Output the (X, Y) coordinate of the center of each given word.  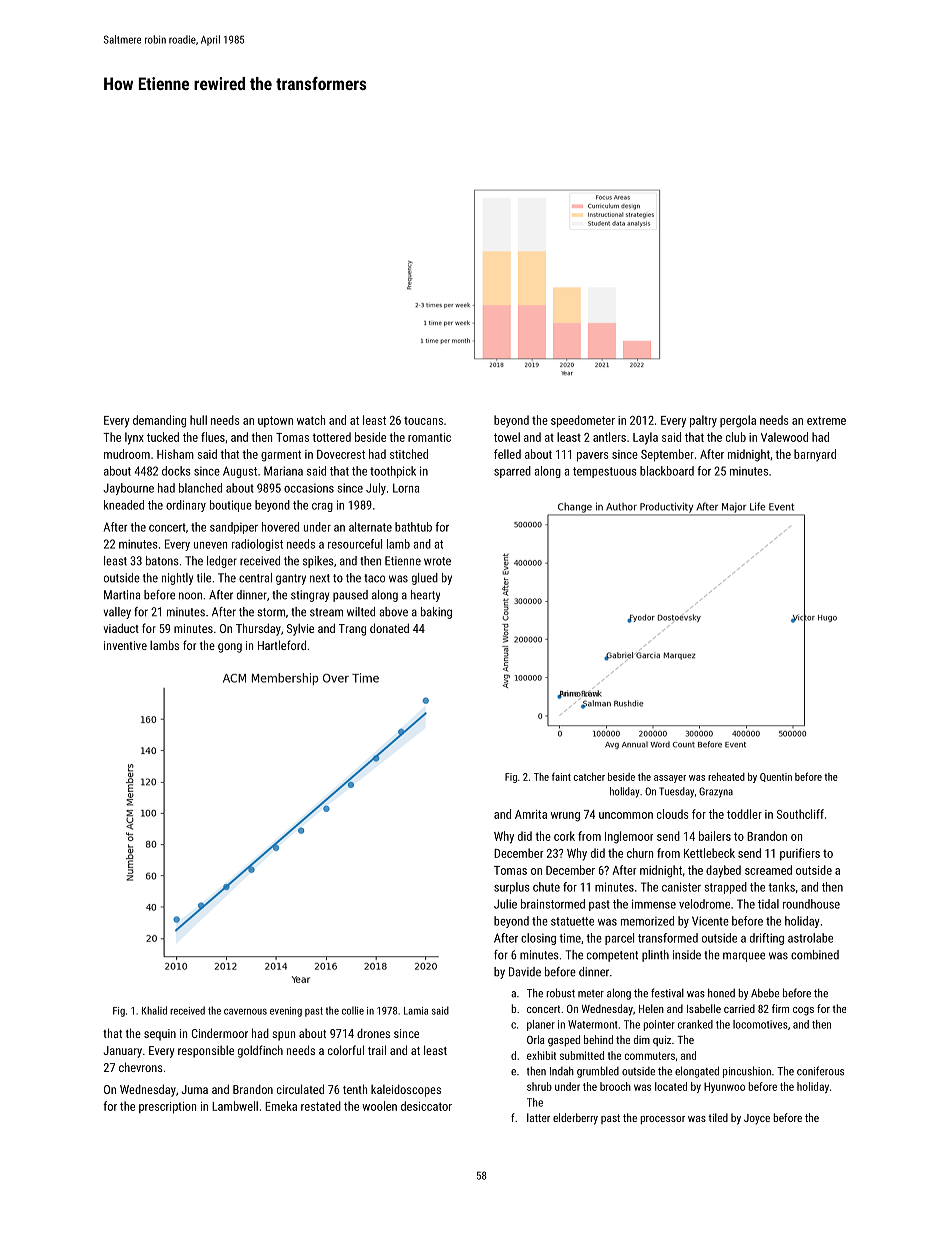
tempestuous (605, 472)
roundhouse (811, 904)
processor (662, 1120)
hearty (425, 596)
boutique (231, 506)
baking (436, 613)
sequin (160, 1035)
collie (353, 1010)
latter (538, 1117)
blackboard (667, 471)
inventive (125, 645)
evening (286, 1012)
